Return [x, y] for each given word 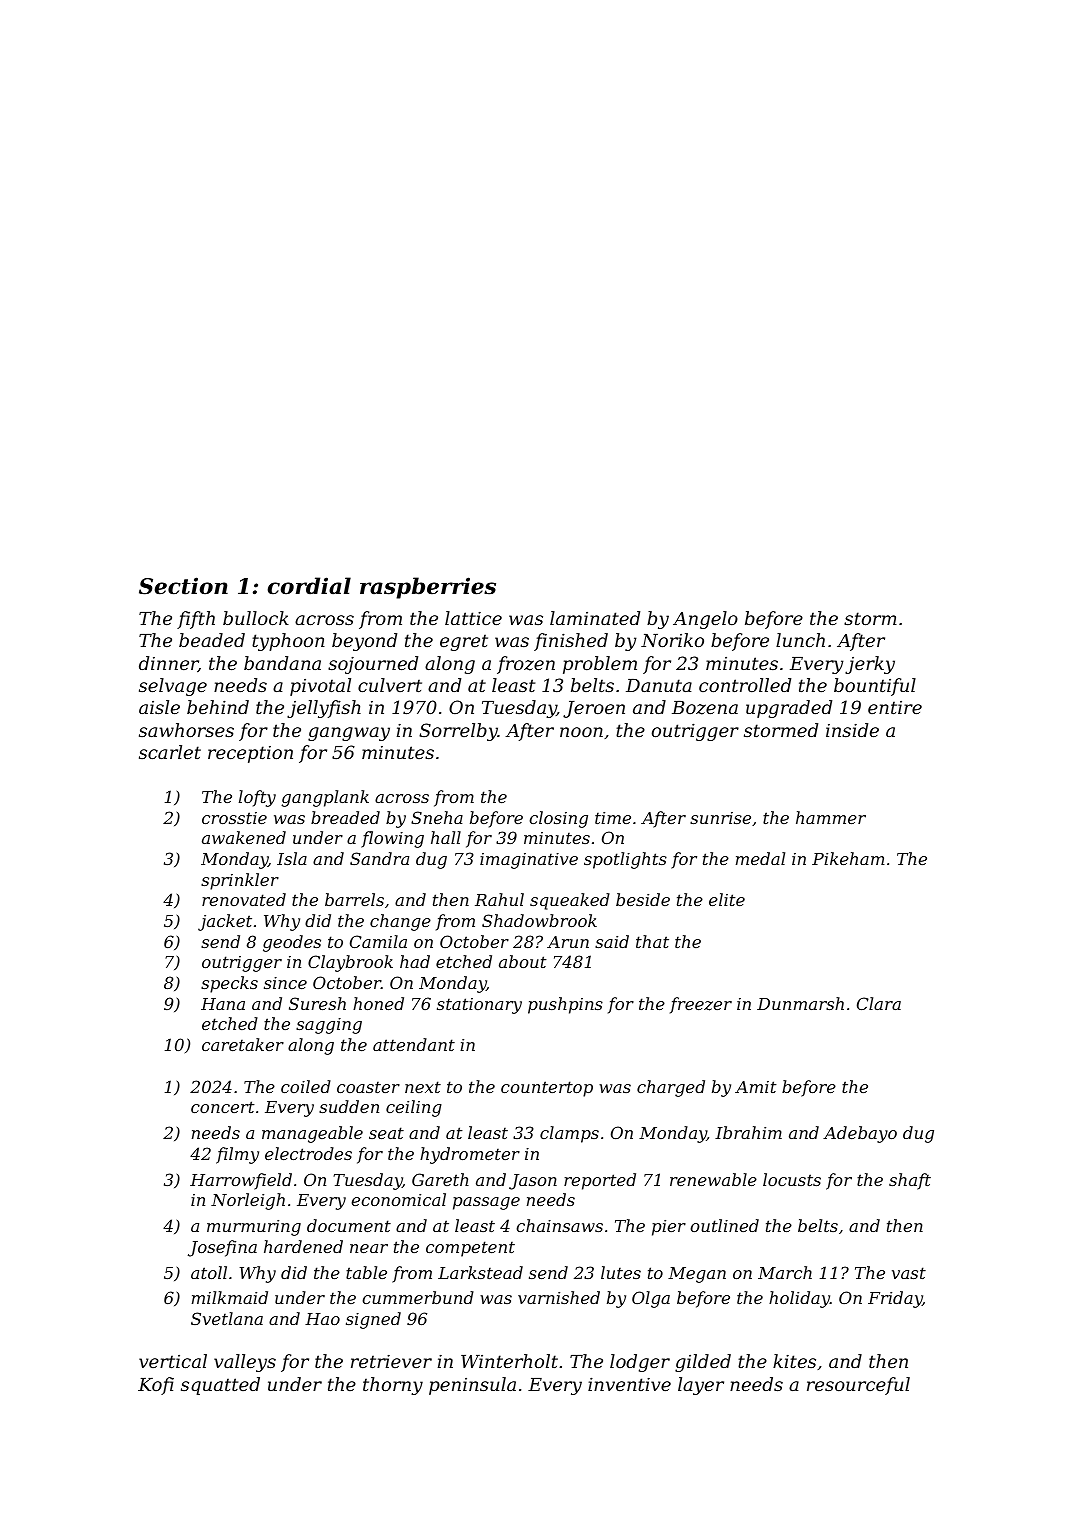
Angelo [705, 620]
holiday [799, 1299]
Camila [378, 941]
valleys [245, 1363]
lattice [473, 618]
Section [183, 586]
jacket [225, 922]
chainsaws [559, 1225]
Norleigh [248, 1201]
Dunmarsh [800, 1003]
